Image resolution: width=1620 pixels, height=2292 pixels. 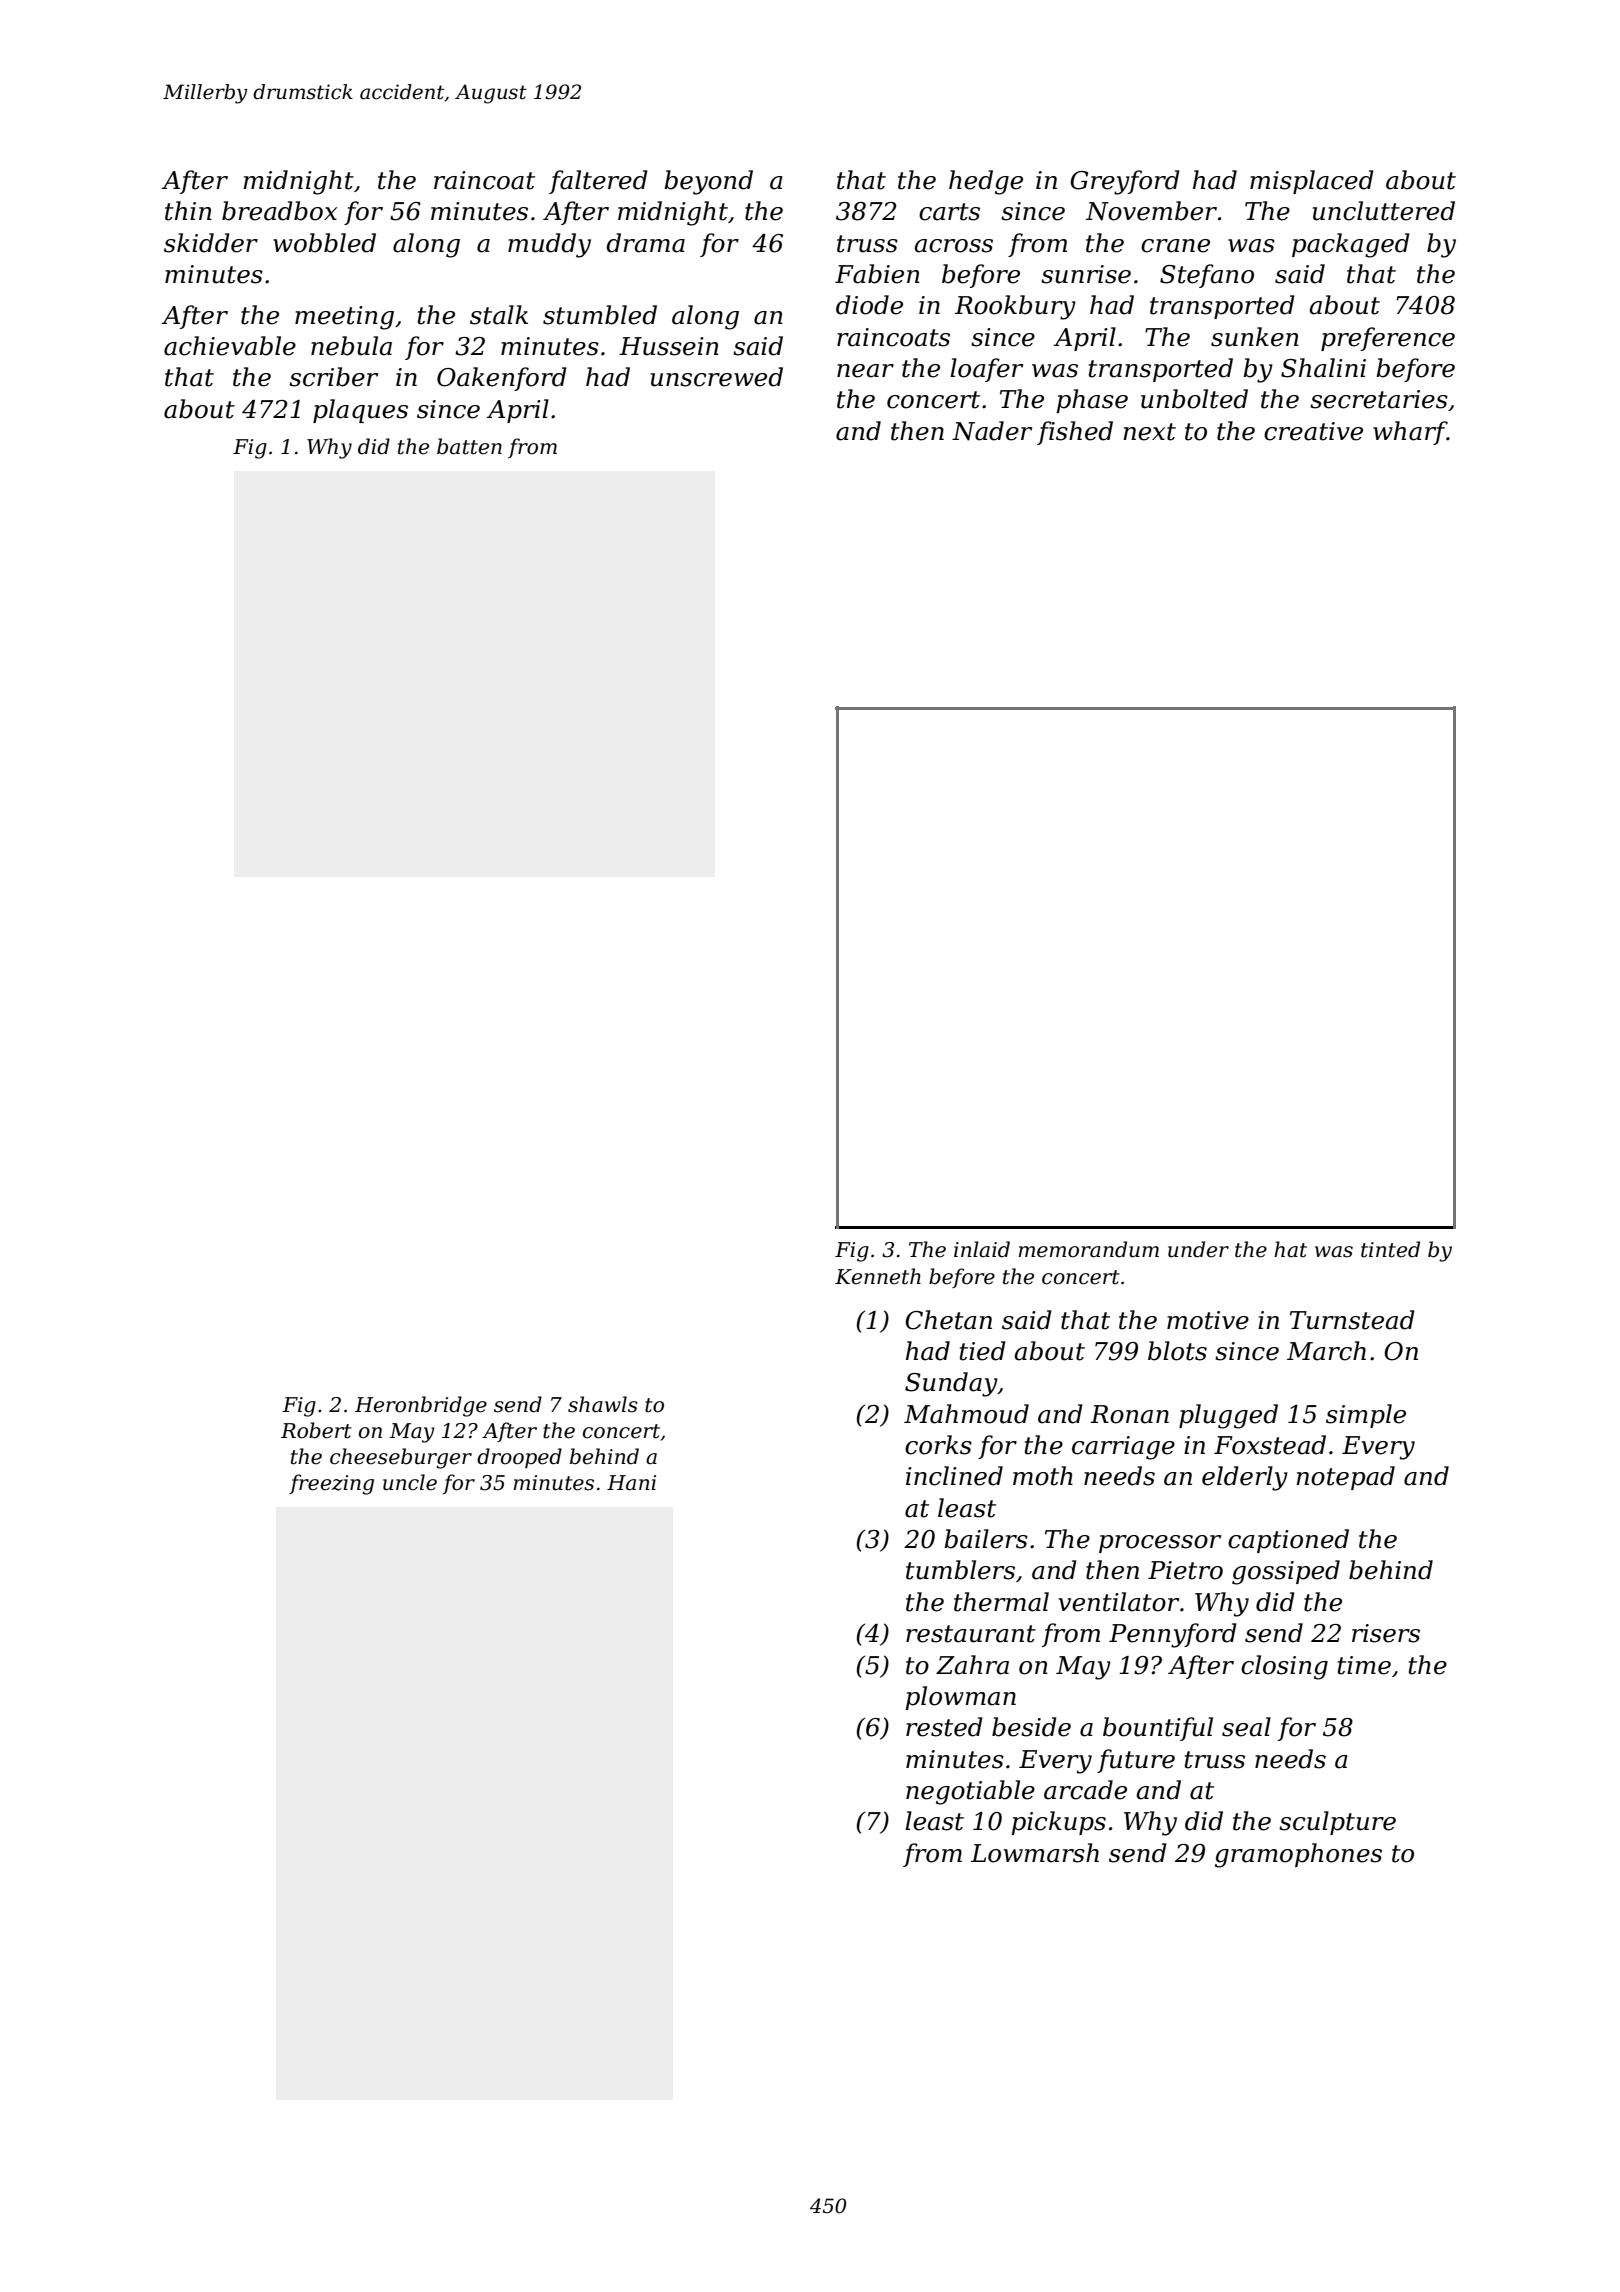 I want to click on achievable, so click(x=230, y=346).
